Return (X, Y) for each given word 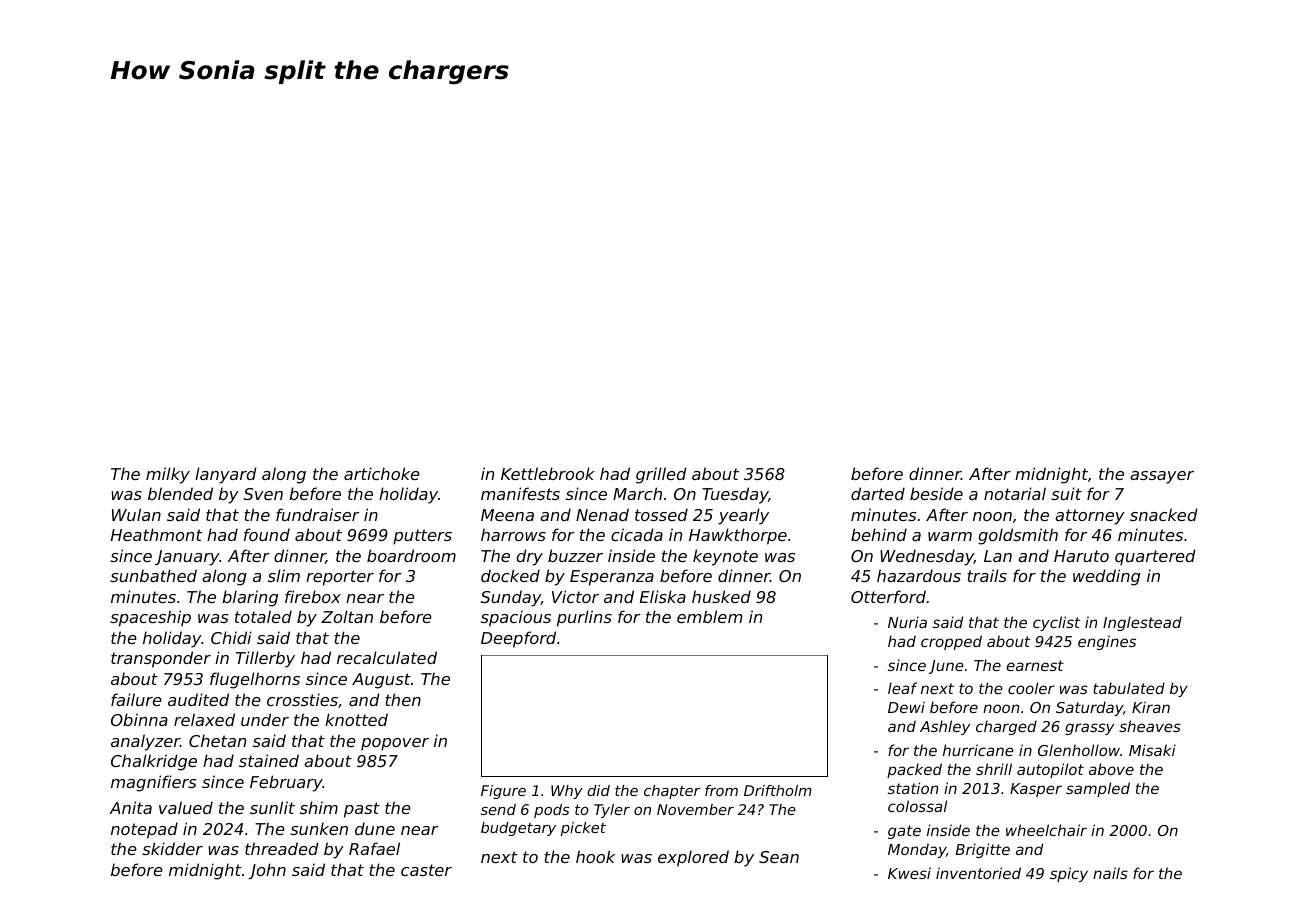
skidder (172, 848)
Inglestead (1142, 623)
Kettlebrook (548, 473)
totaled (263, 616)
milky (168, 475)
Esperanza (612, 578)
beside (936, 493)
